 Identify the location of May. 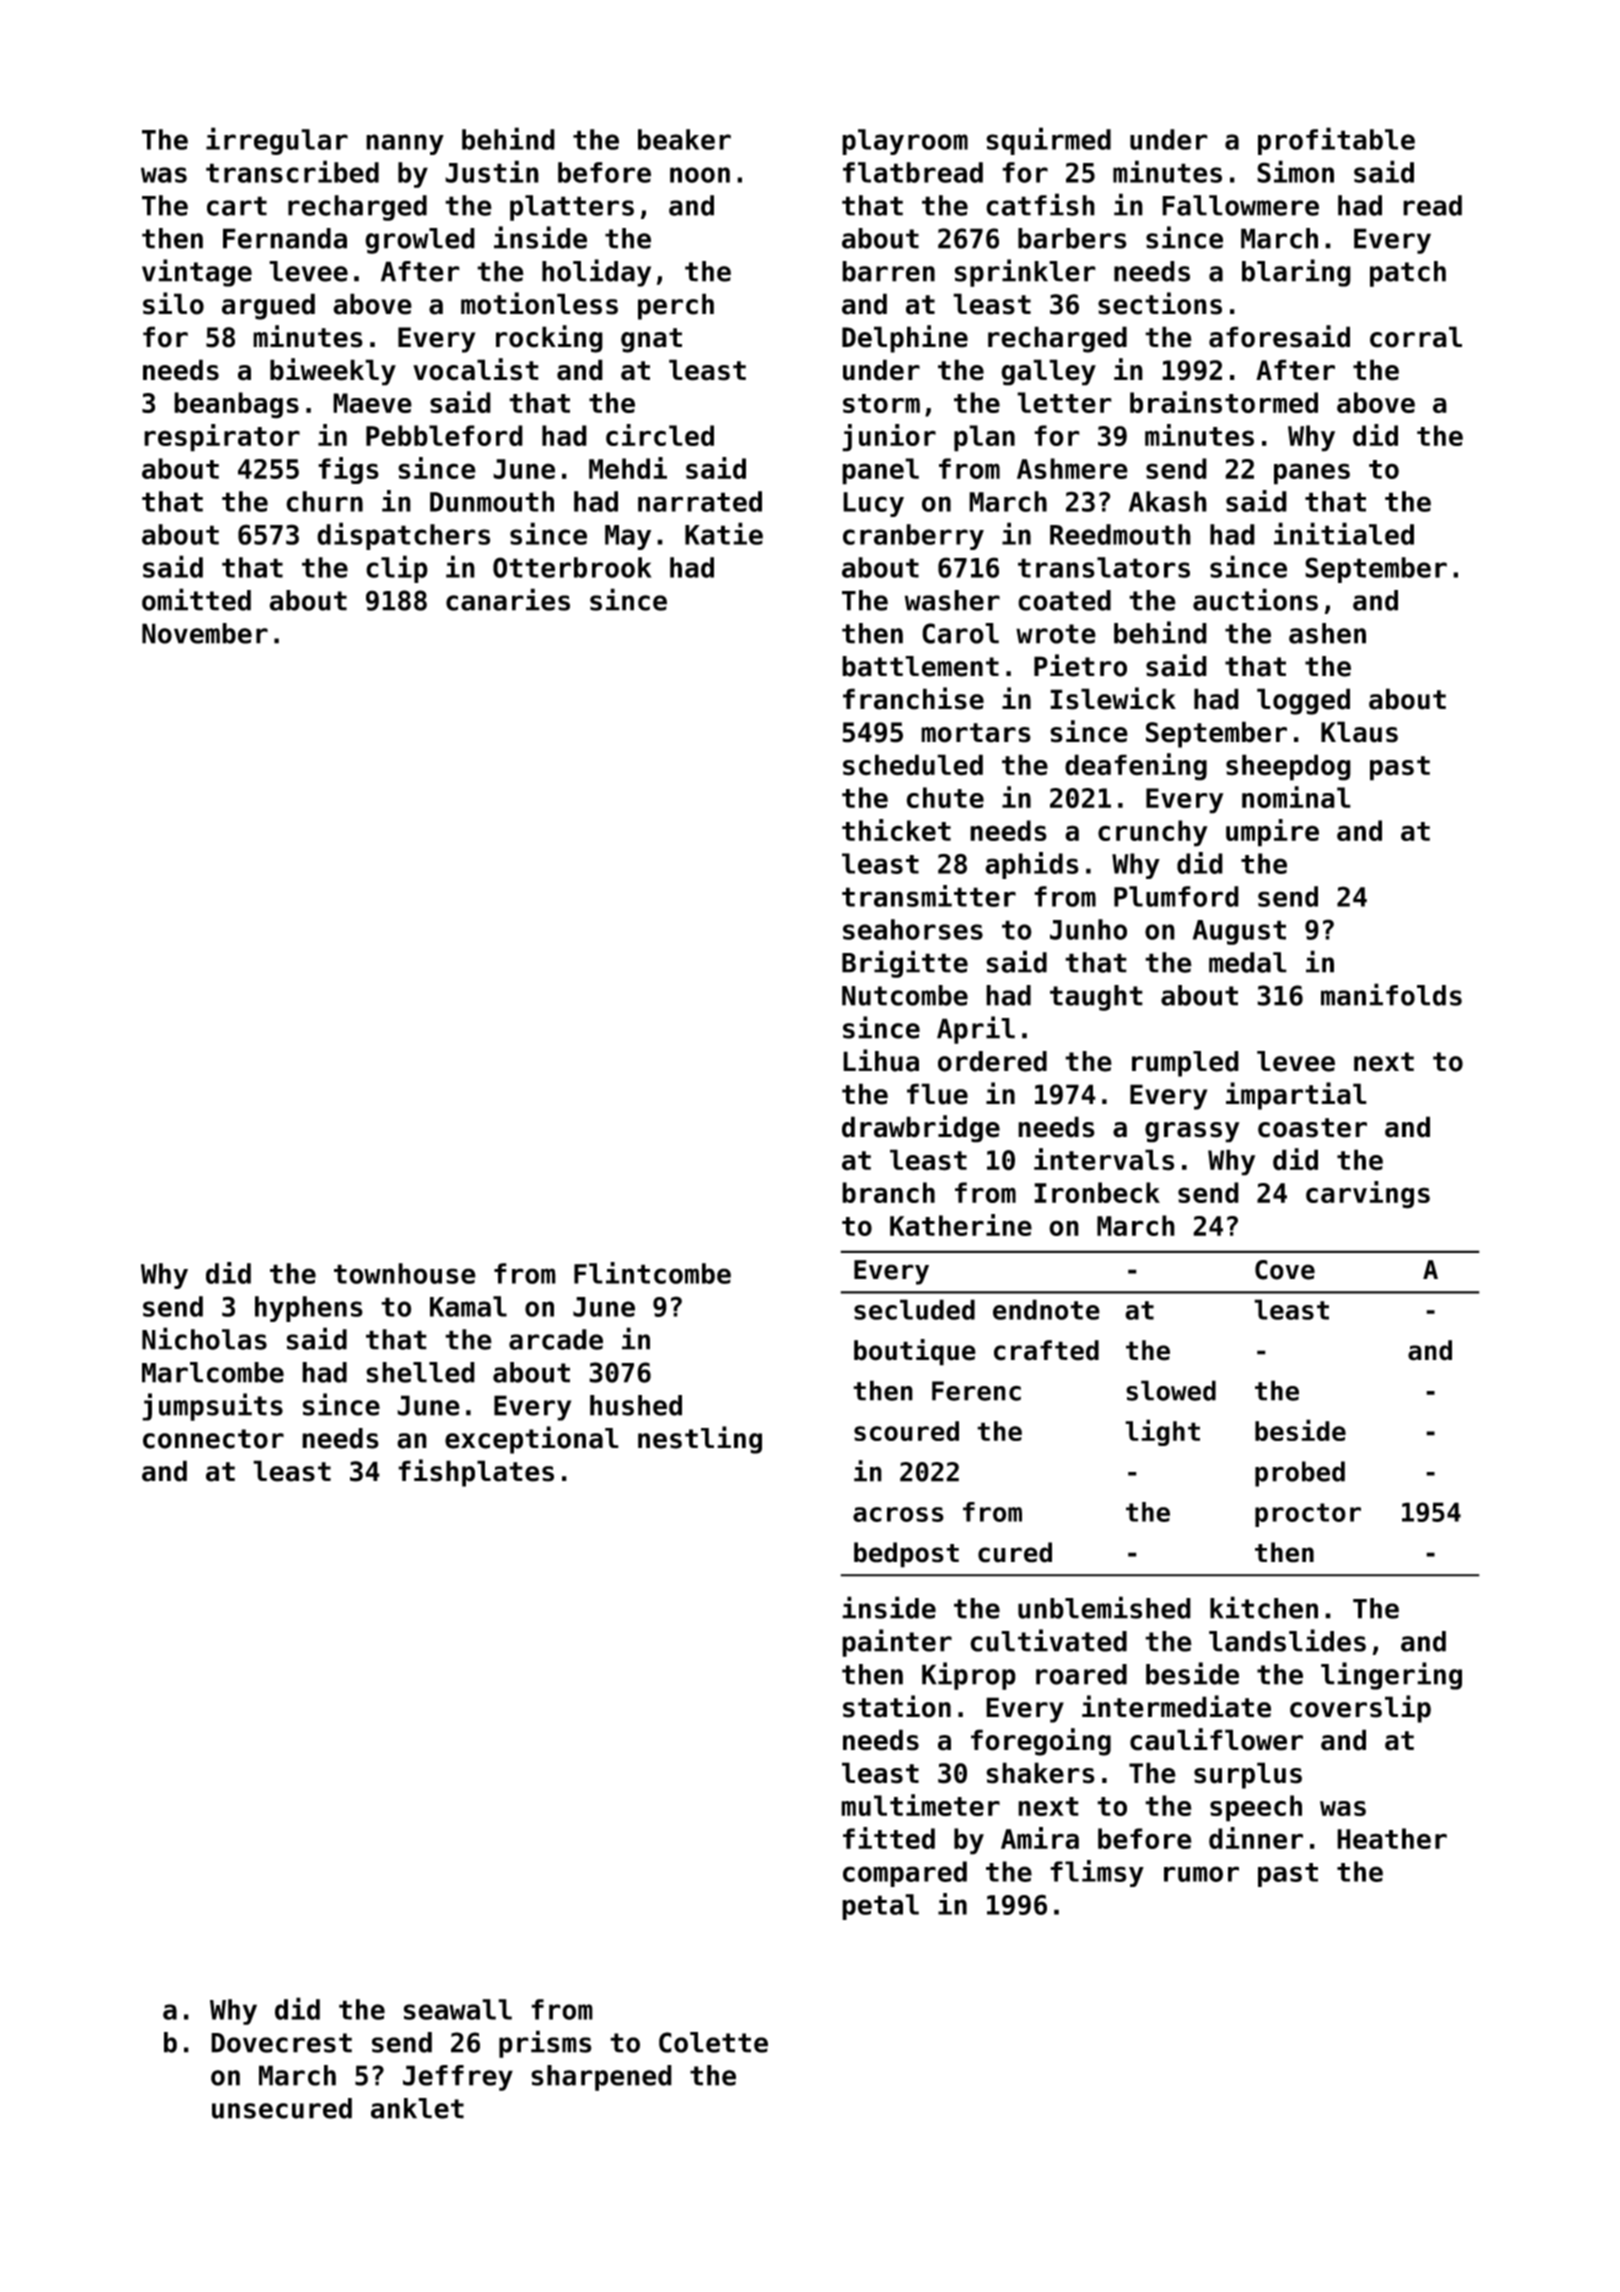
(628, 537).
